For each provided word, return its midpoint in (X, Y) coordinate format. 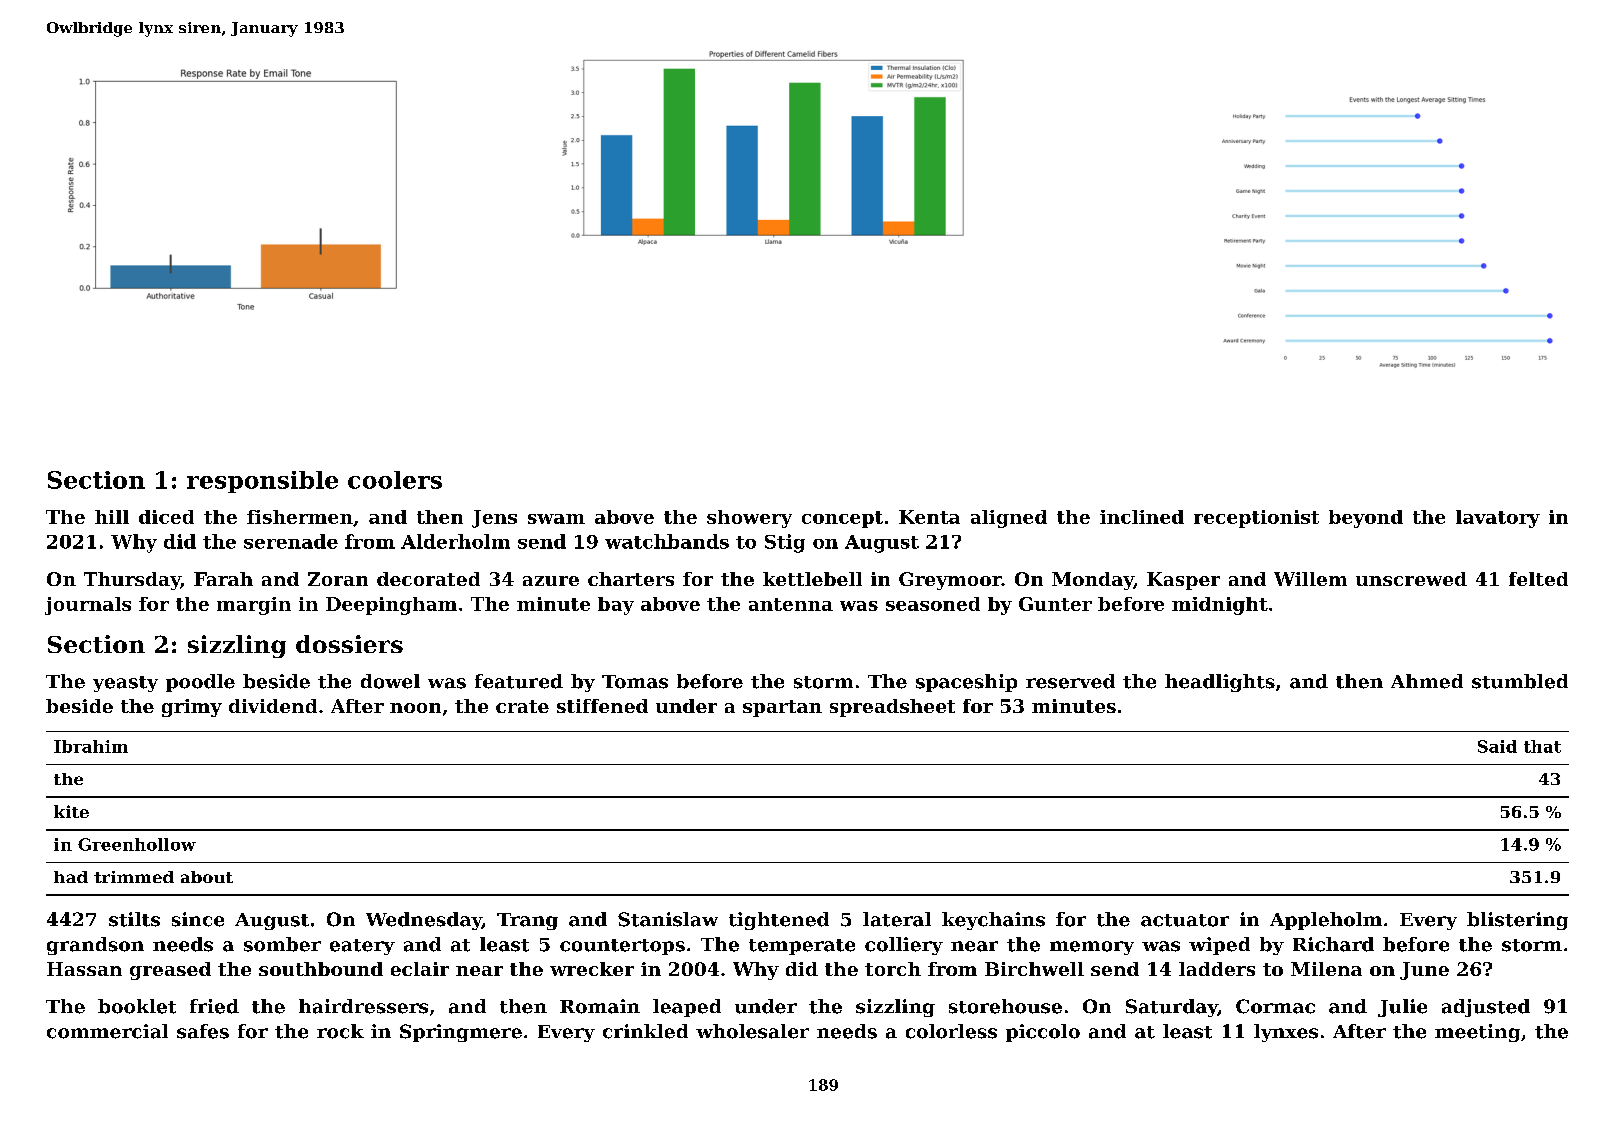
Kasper (1183, 581)
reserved (1070, 681)
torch (893, 969)
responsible (262, 482)
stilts (134, 919)
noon (415, 708)
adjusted (1486, 1008)
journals (88, 606)
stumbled (1520, 681)
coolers (395, 480)
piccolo (1043, 1033)
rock (340, 1031)
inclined (1142, 517)
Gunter (1055, 604)
